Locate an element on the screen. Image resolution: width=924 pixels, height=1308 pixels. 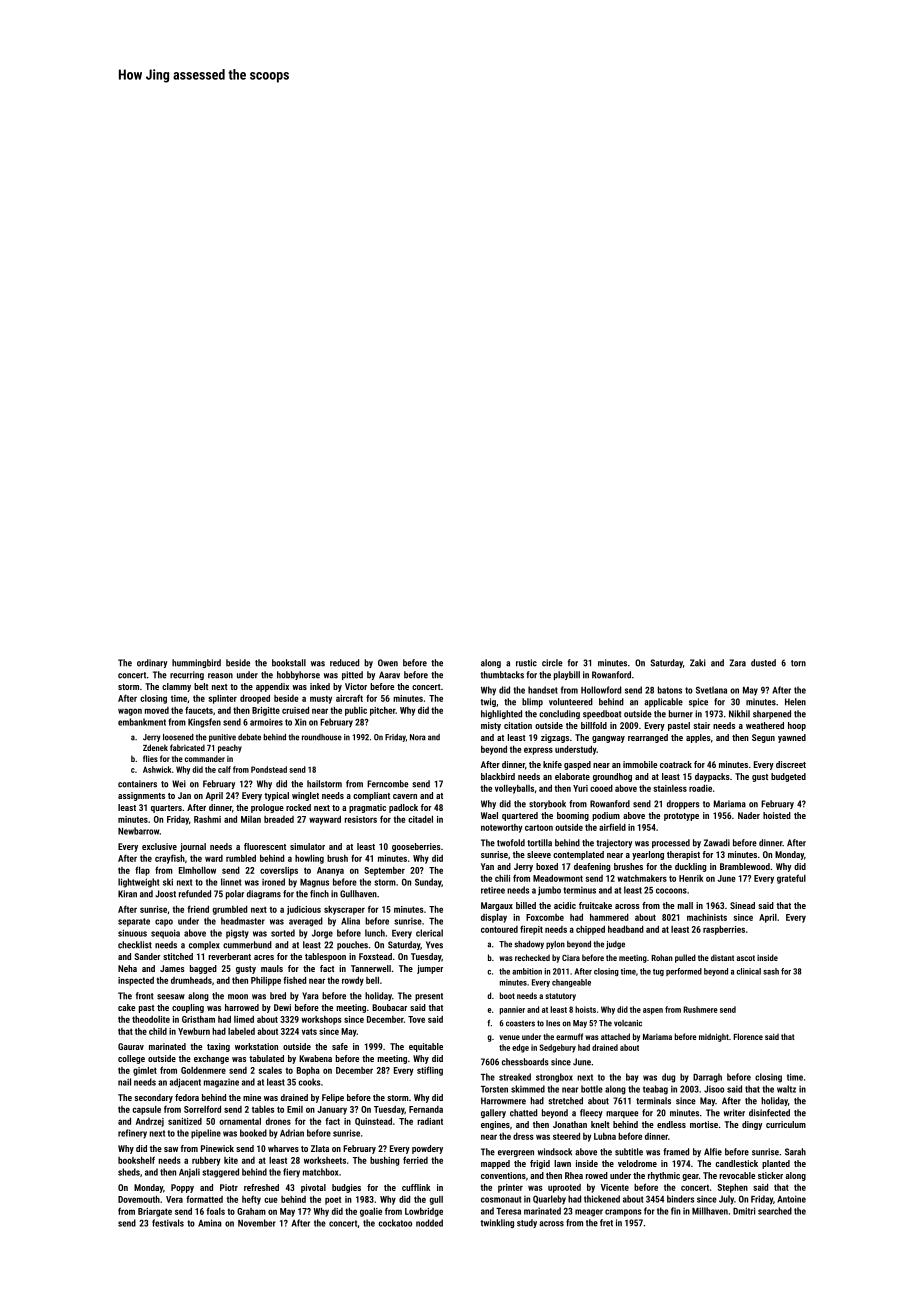
nodded is located at coordinates (429, 1223).
